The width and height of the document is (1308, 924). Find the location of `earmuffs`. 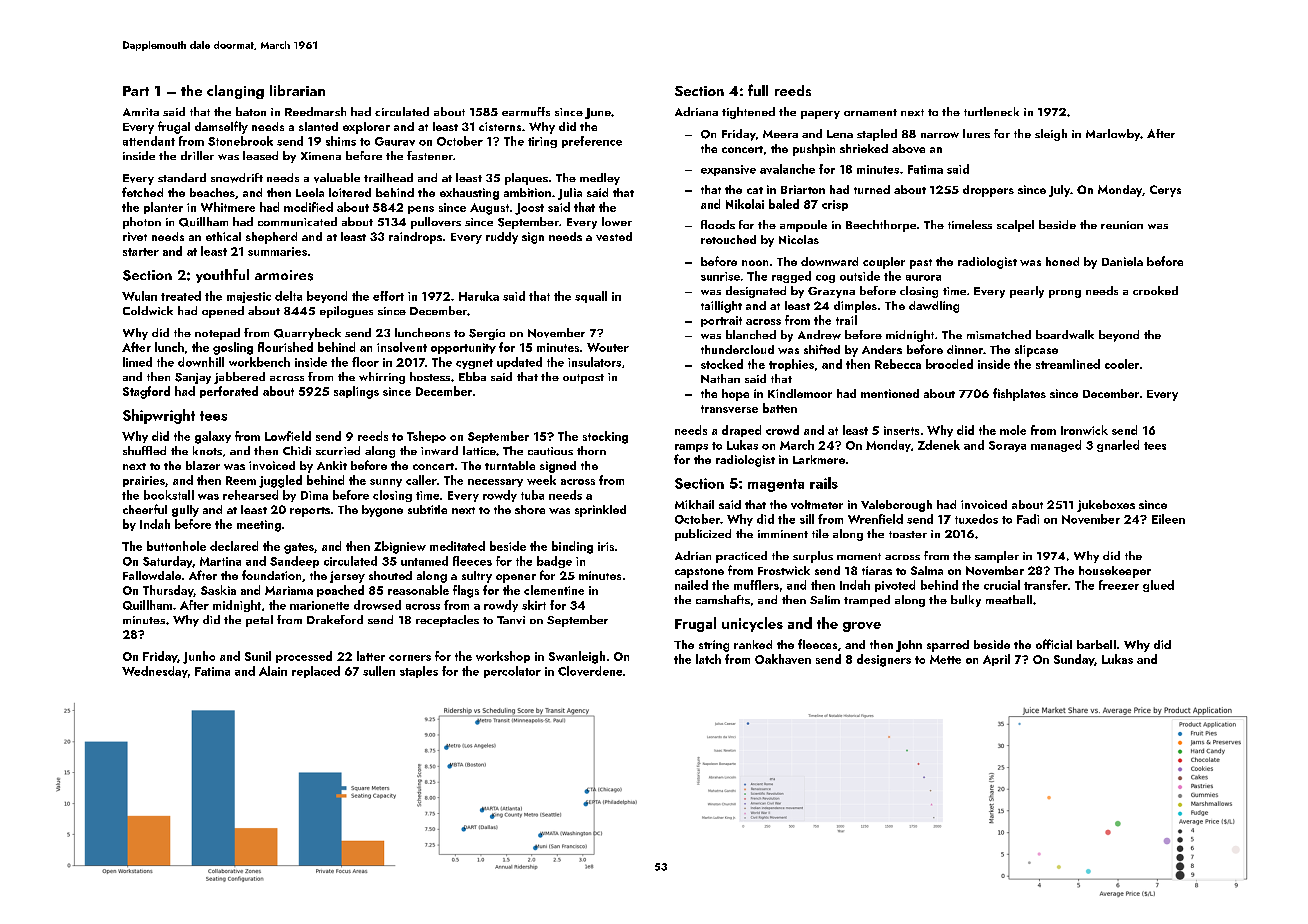

earmuffs is located at coordinates (526, 111).
